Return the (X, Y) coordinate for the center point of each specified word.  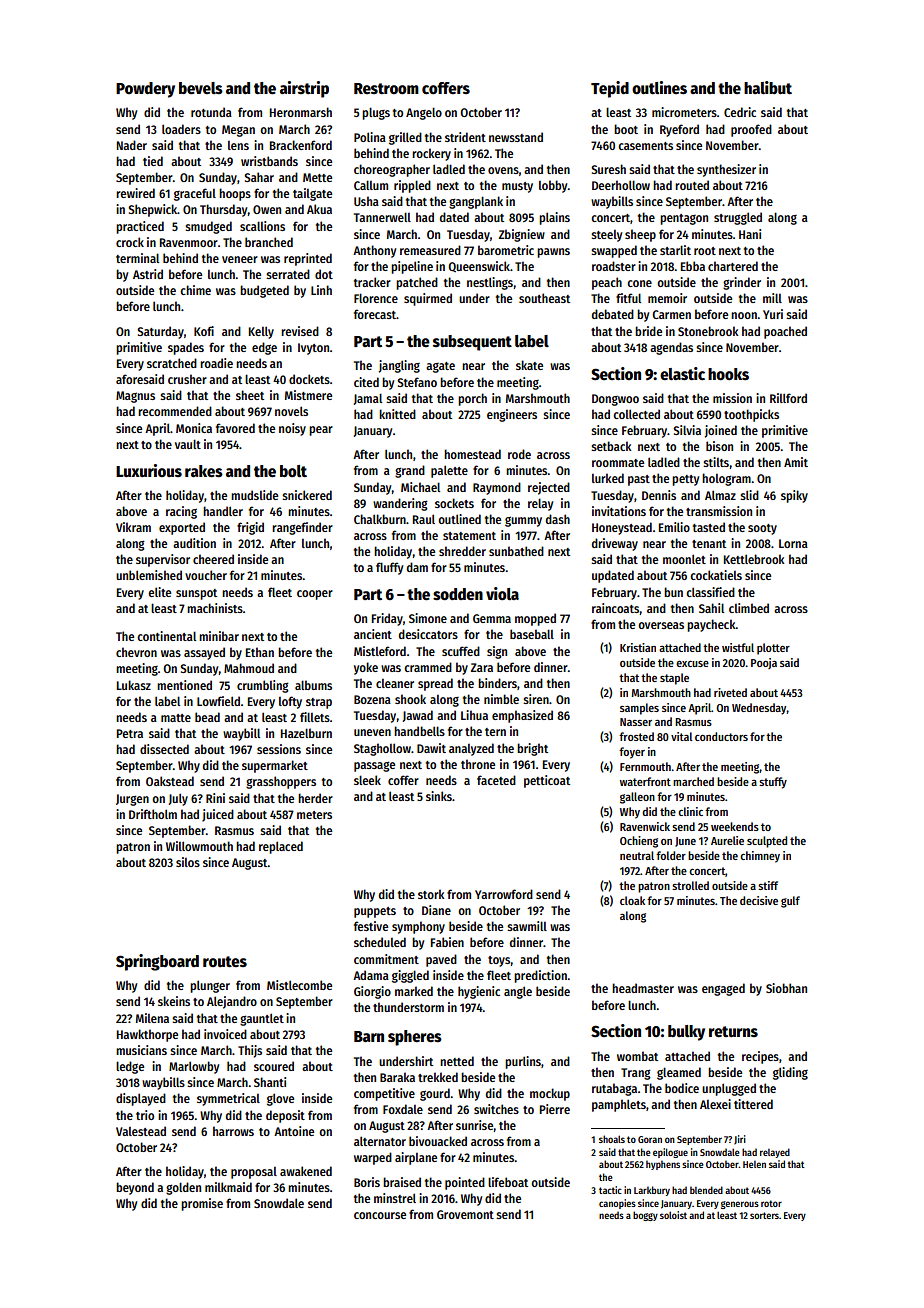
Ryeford (679, 130)
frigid (250, 528)
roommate (618, 463)
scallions (262, 226)
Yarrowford (504, 894)
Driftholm (153, 814)
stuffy (773, 783)
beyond (135, 1188)
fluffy (389, 568)
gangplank (476, 202)
